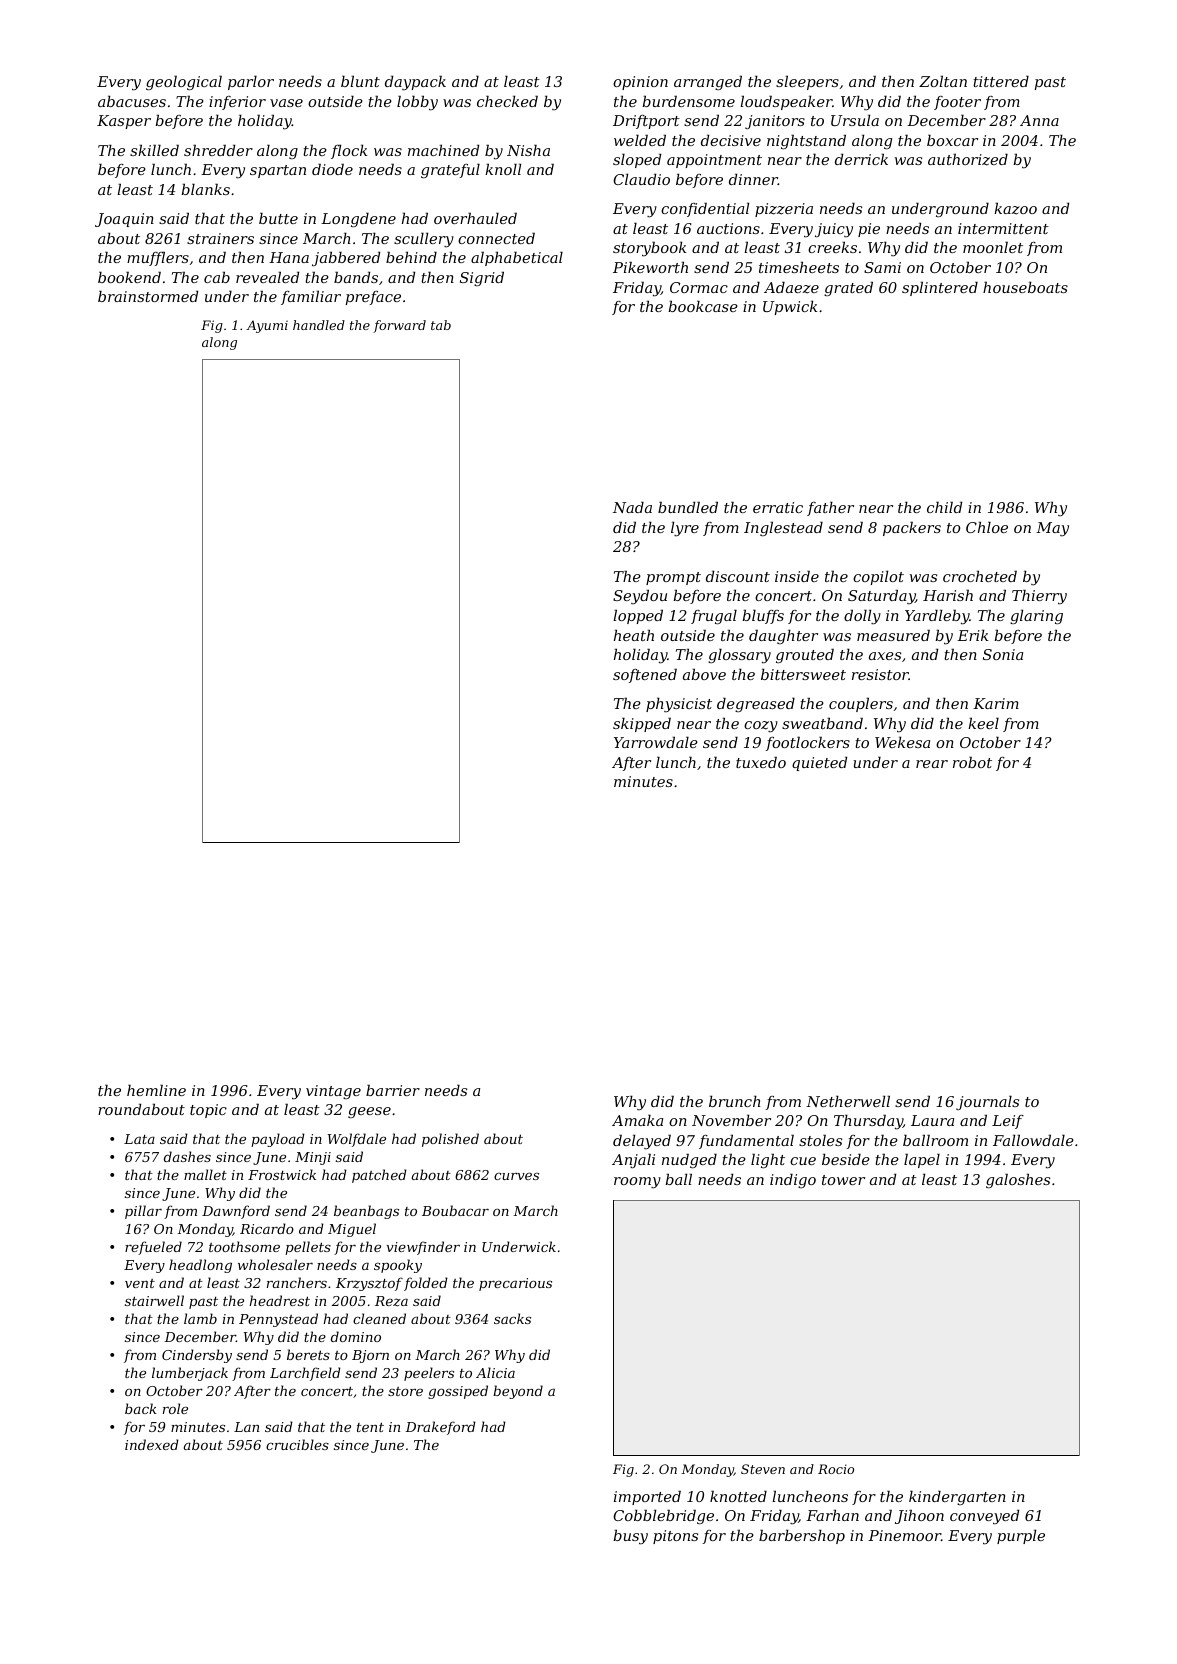  What do you see at coordinates (987, 1102) in the screenshot?
I see `journals` at bounding box center [987, 1102].
